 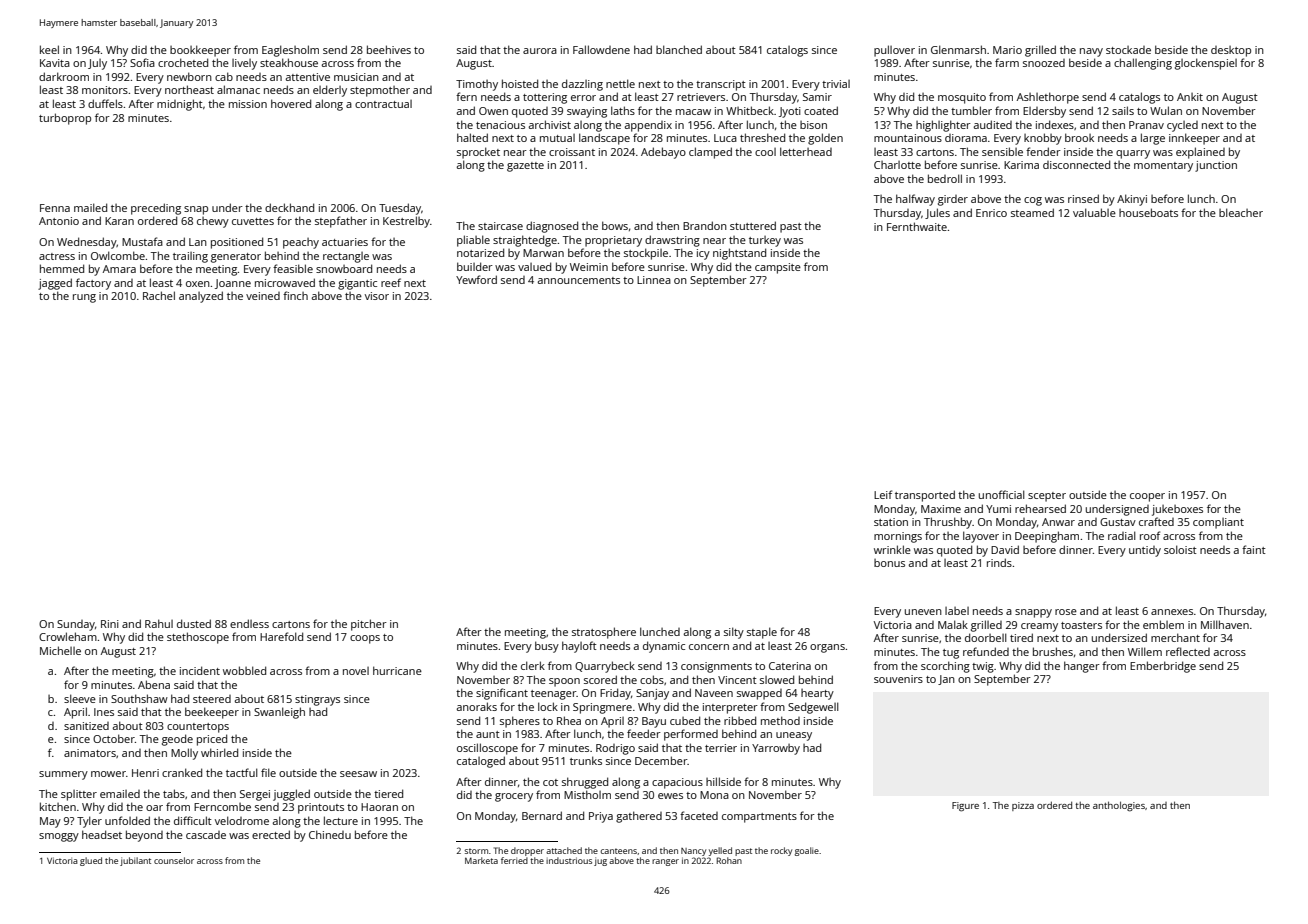 What do you see at coordinates (898, 537) in the screenshot?
I see `mornings` at bounding box center [898, 537].
